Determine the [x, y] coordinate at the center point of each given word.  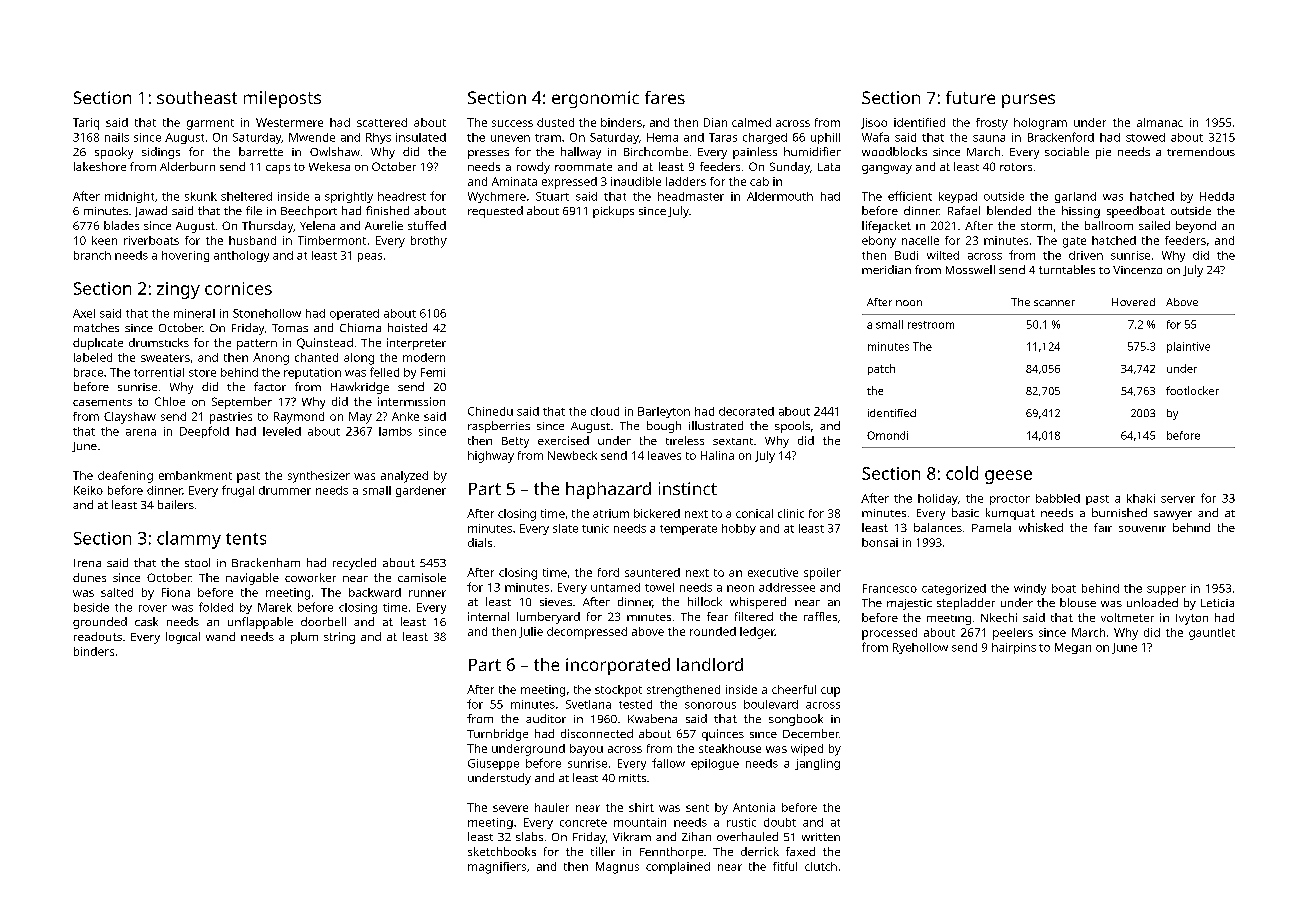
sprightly [349, 197]
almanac [1160, 122]
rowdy [533, 168]
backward [375, 592]
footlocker [1192, 390]
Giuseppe [493, 764]
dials [480, 542]
